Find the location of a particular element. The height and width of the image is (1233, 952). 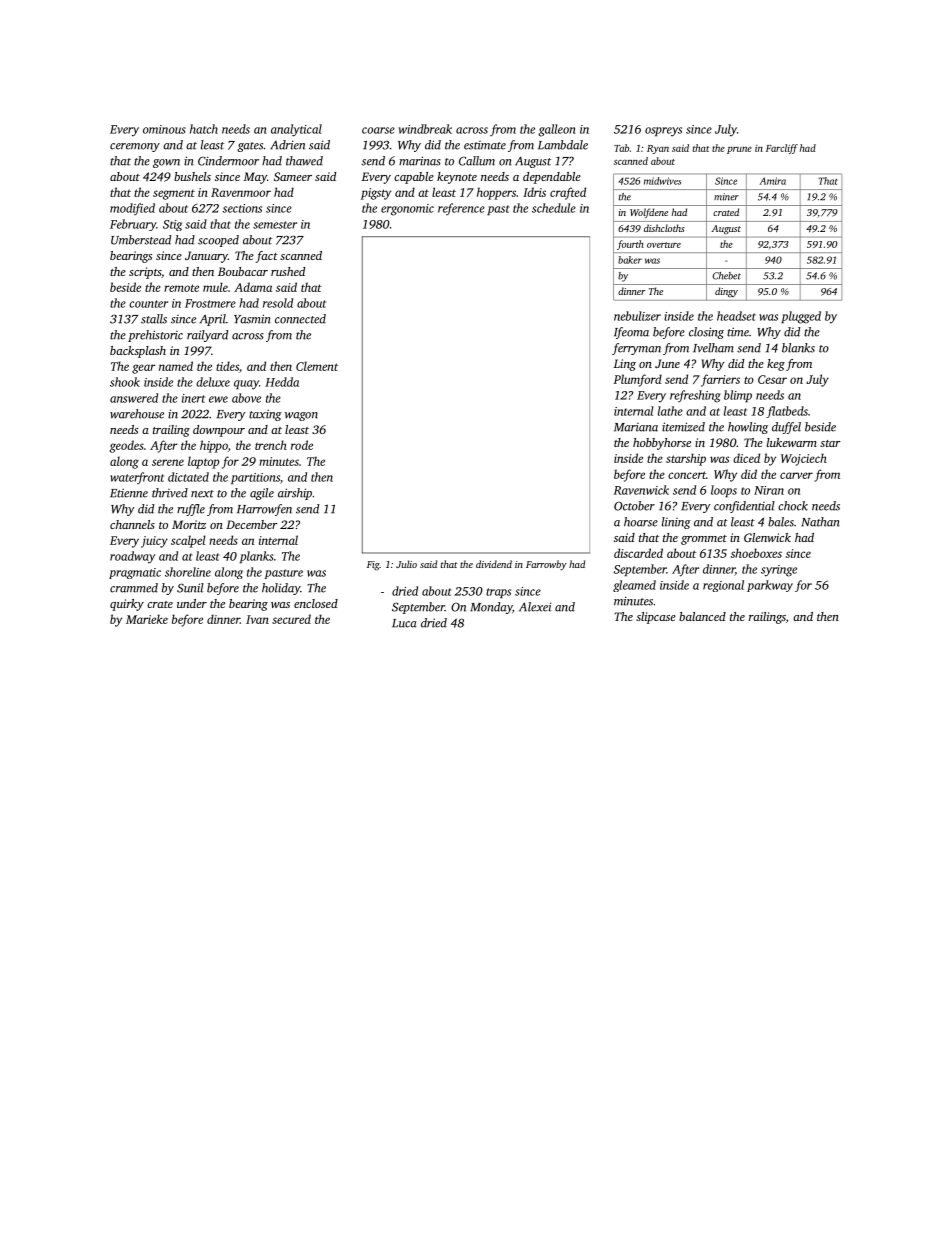

galleon is located at coordinates (557, 130).
